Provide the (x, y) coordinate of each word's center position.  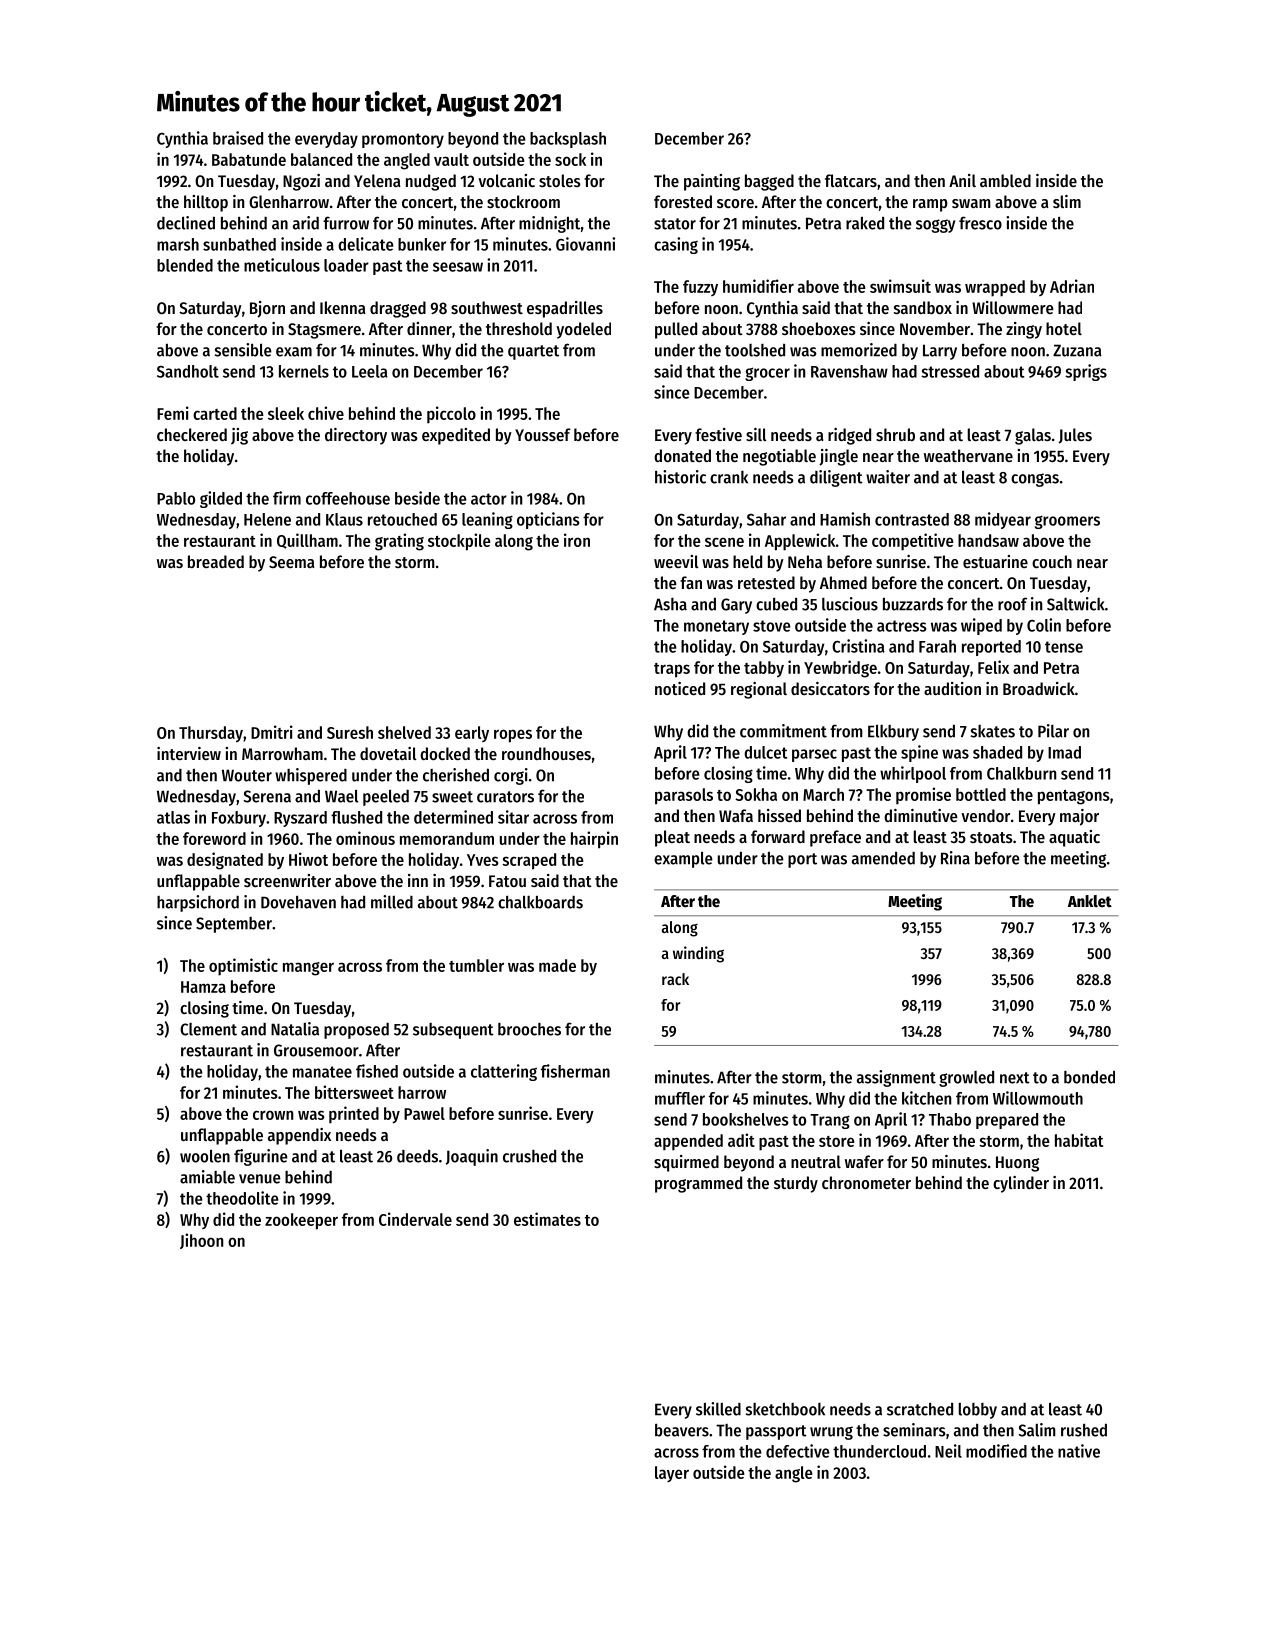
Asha (670, 604)
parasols (684, 796)
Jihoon (201, 1241)
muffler (680, 1098)
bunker (422, 244)
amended (883, 858)
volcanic (506, 180)
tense (1064, 647)
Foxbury (239, 819)
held (747, 561)
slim (1067, 201)
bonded (1089, 1077)
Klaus (344, 519)
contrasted (912, 519)
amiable (207, 1177)
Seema (291, 562)
